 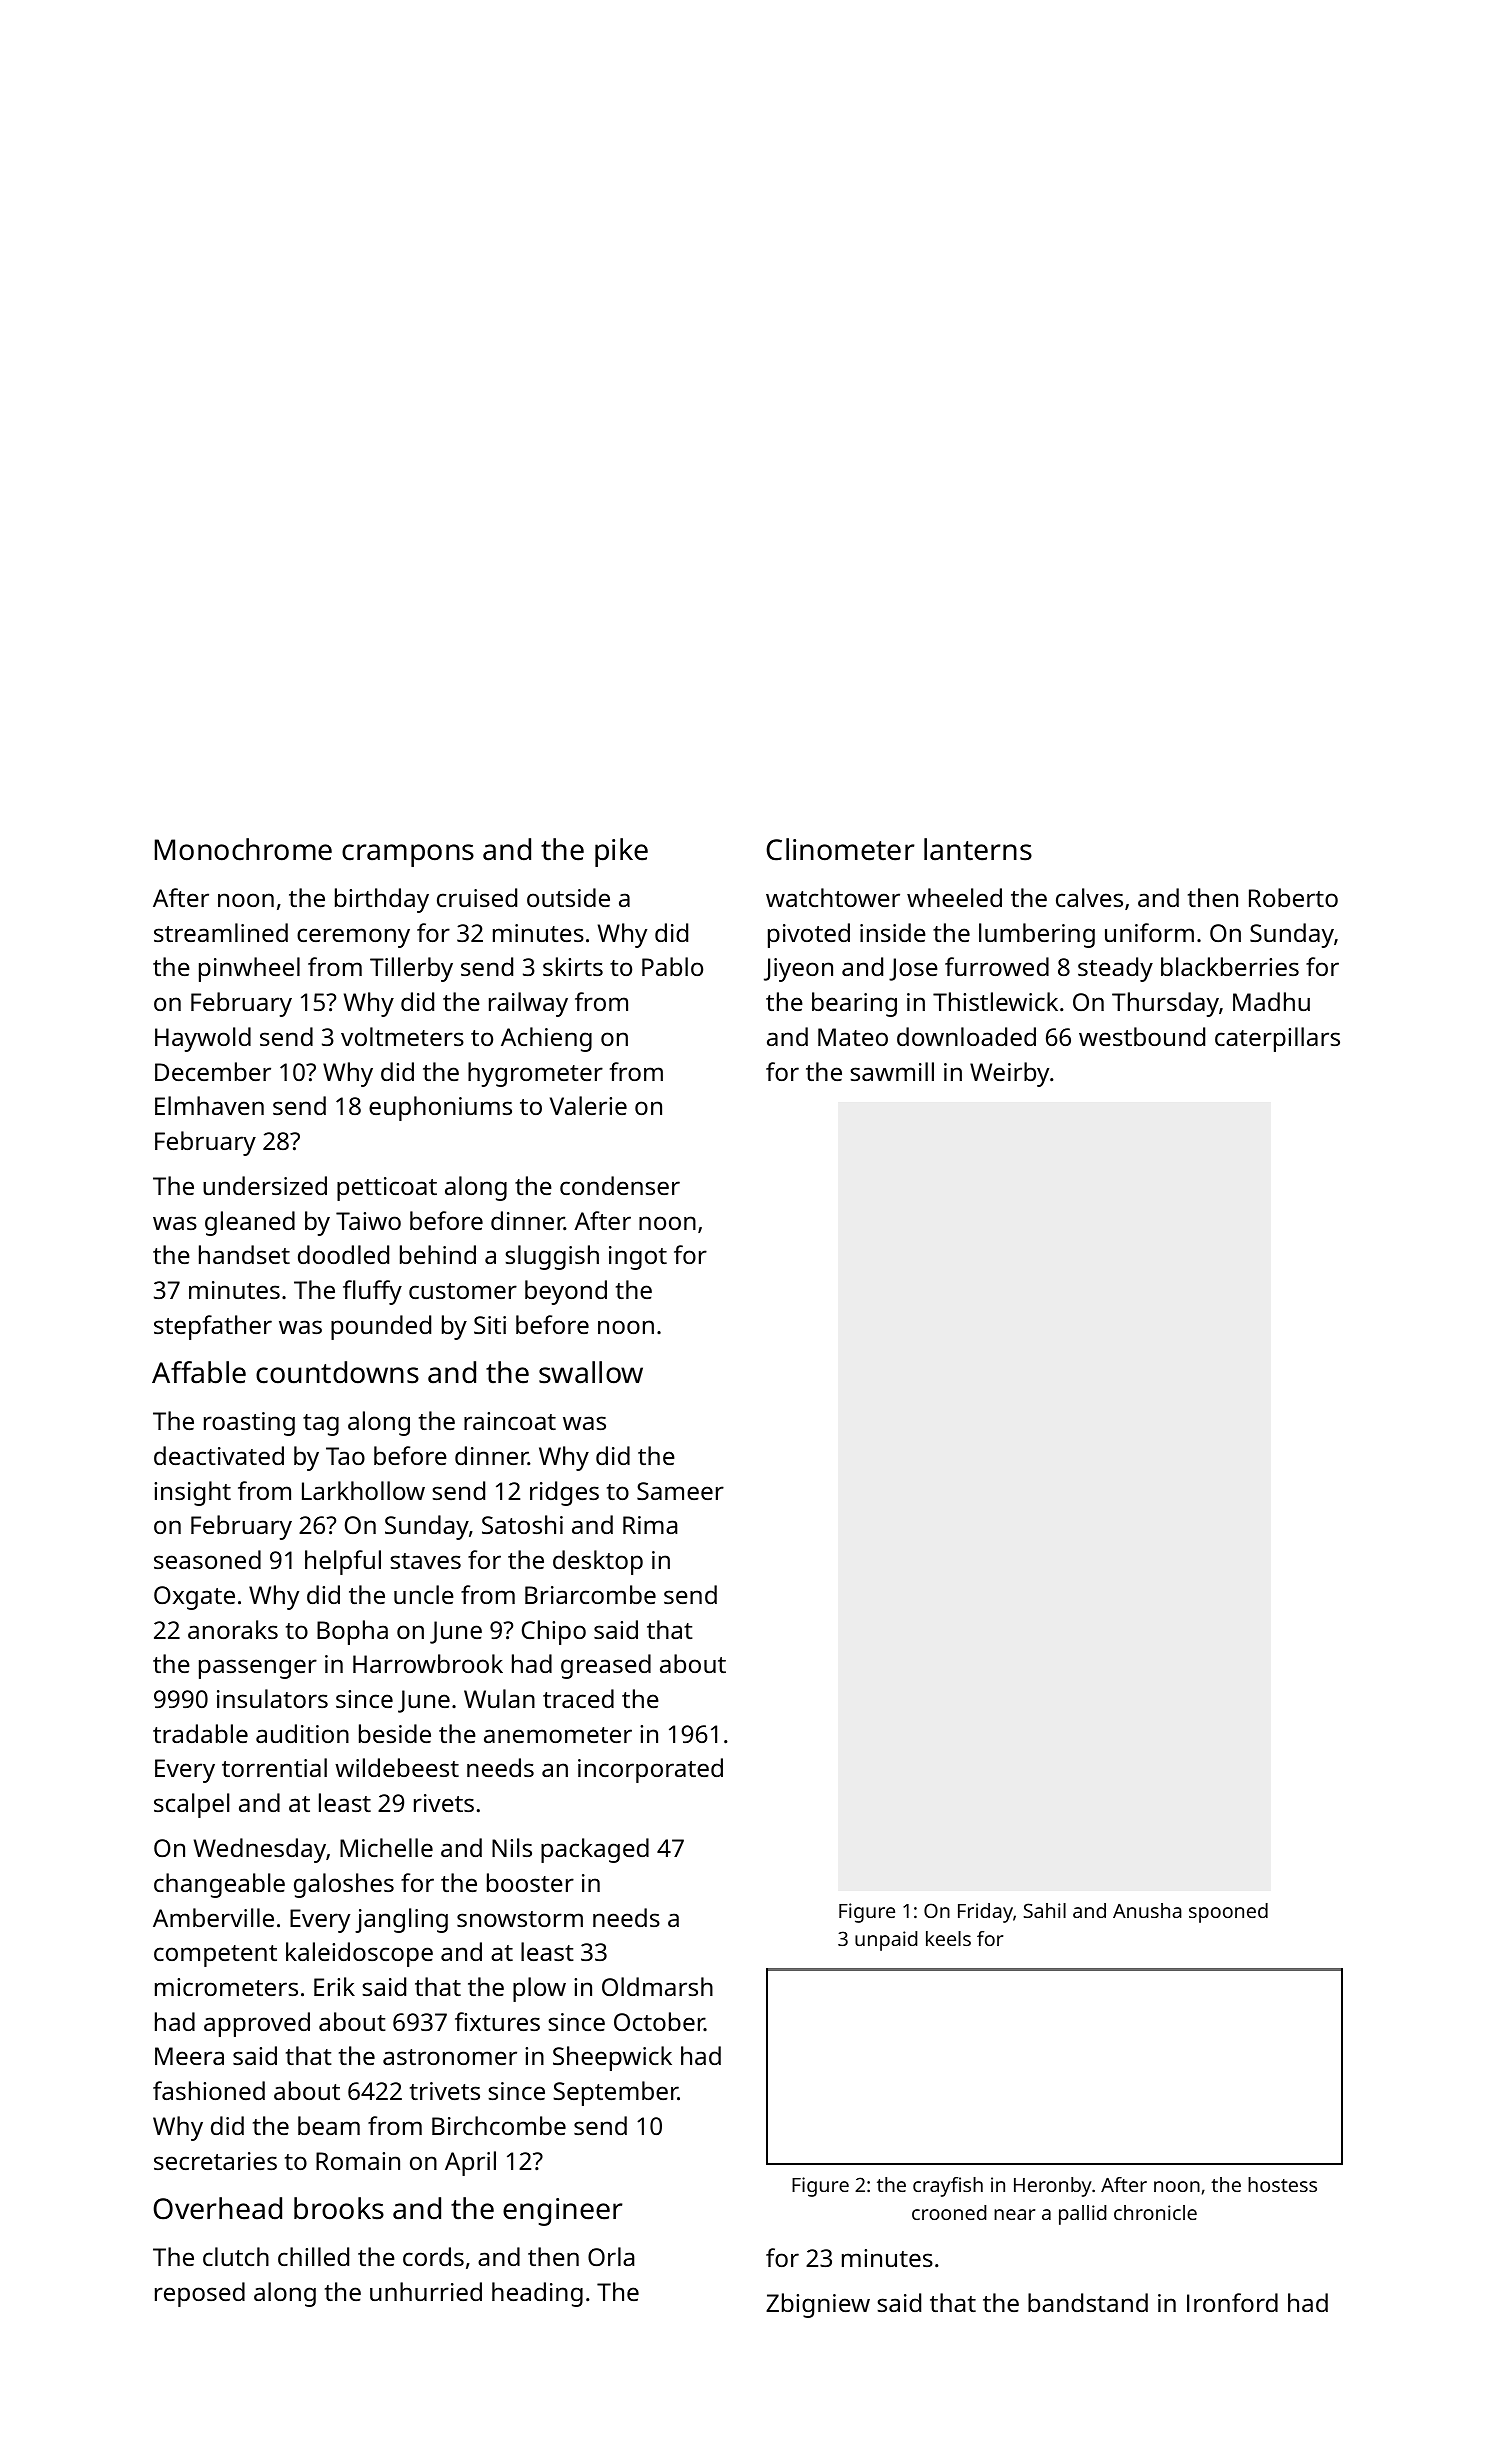 What do you see at coordinates (1228, 1913) in the screenshot?
I see `spooned` at bounding box center [1228, 1913].
